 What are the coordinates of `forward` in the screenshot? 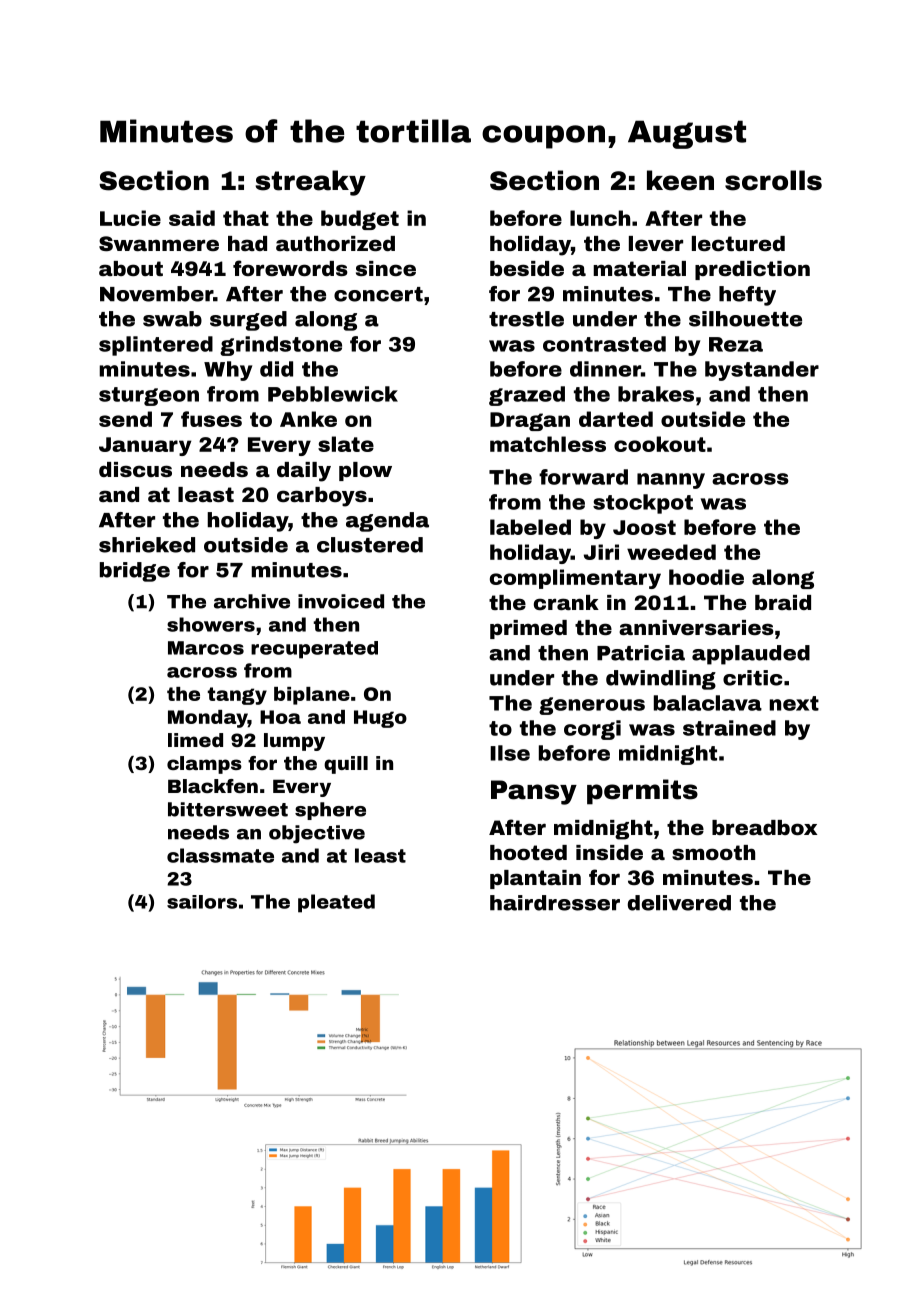 It's located at (583, 477).
